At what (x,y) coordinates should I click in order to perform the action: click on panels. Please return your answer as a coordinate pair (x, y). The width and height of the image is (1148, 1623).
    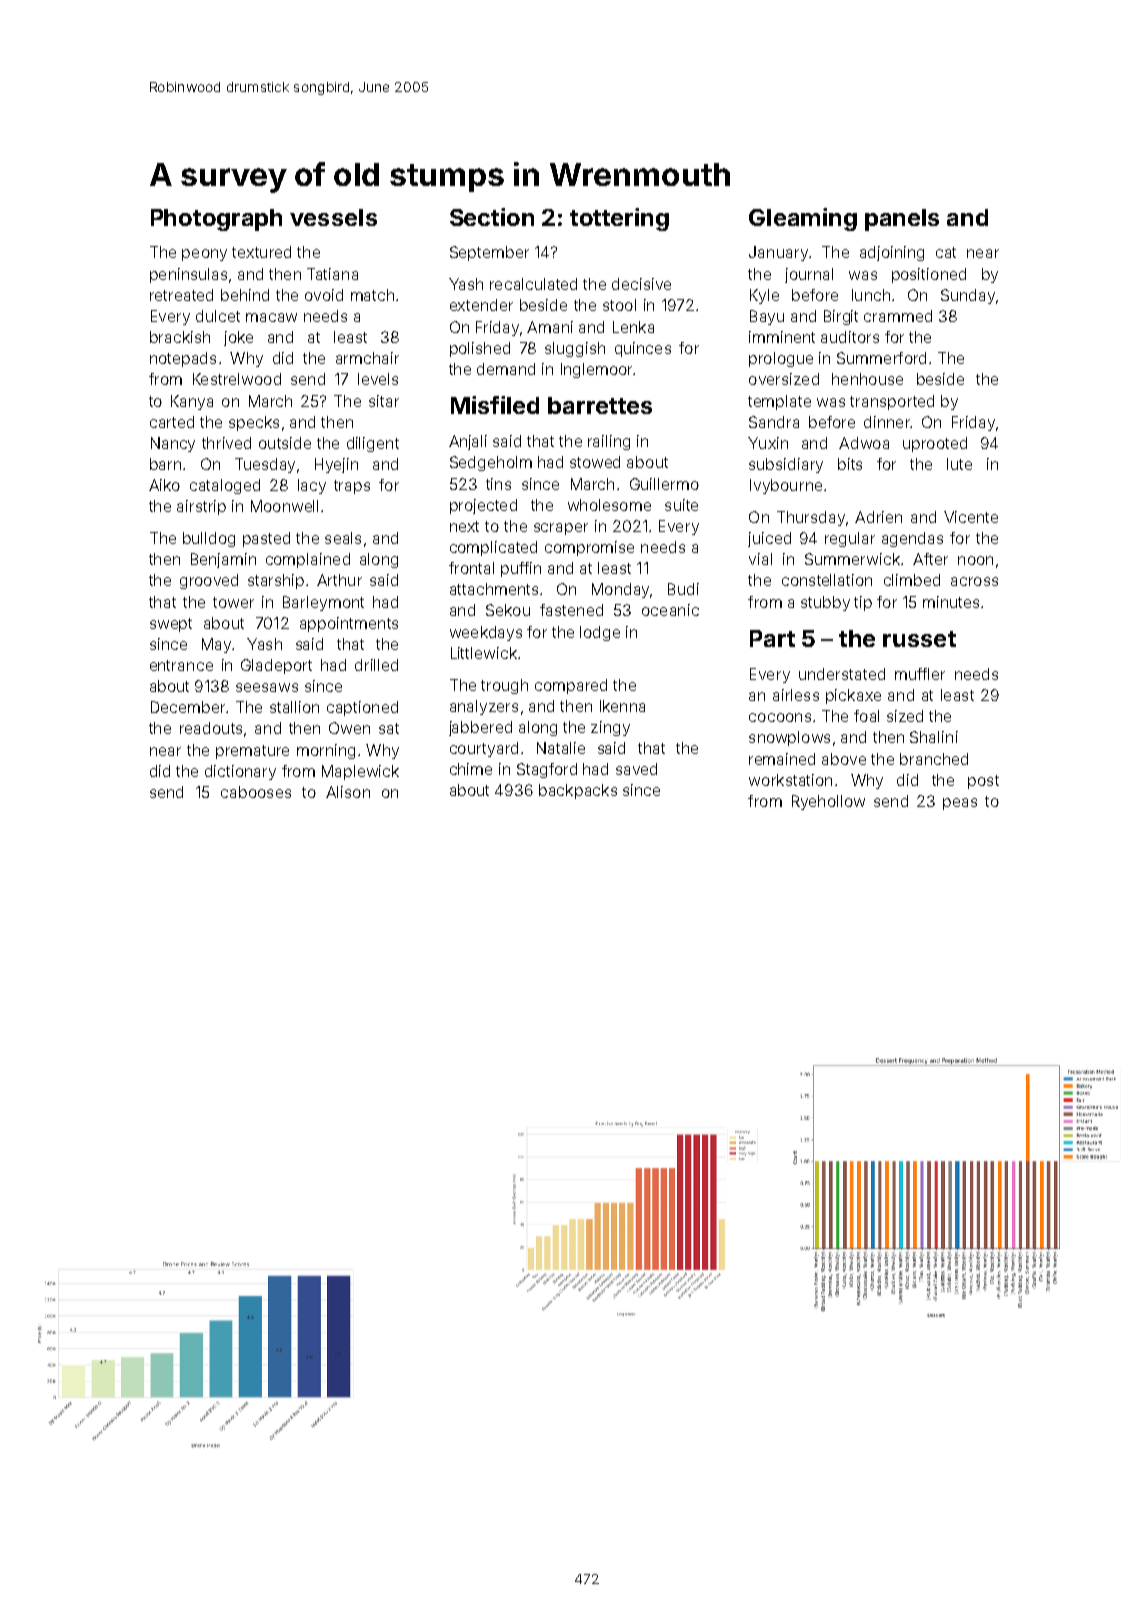
    Looking at the image, I should click on (902, 220).
